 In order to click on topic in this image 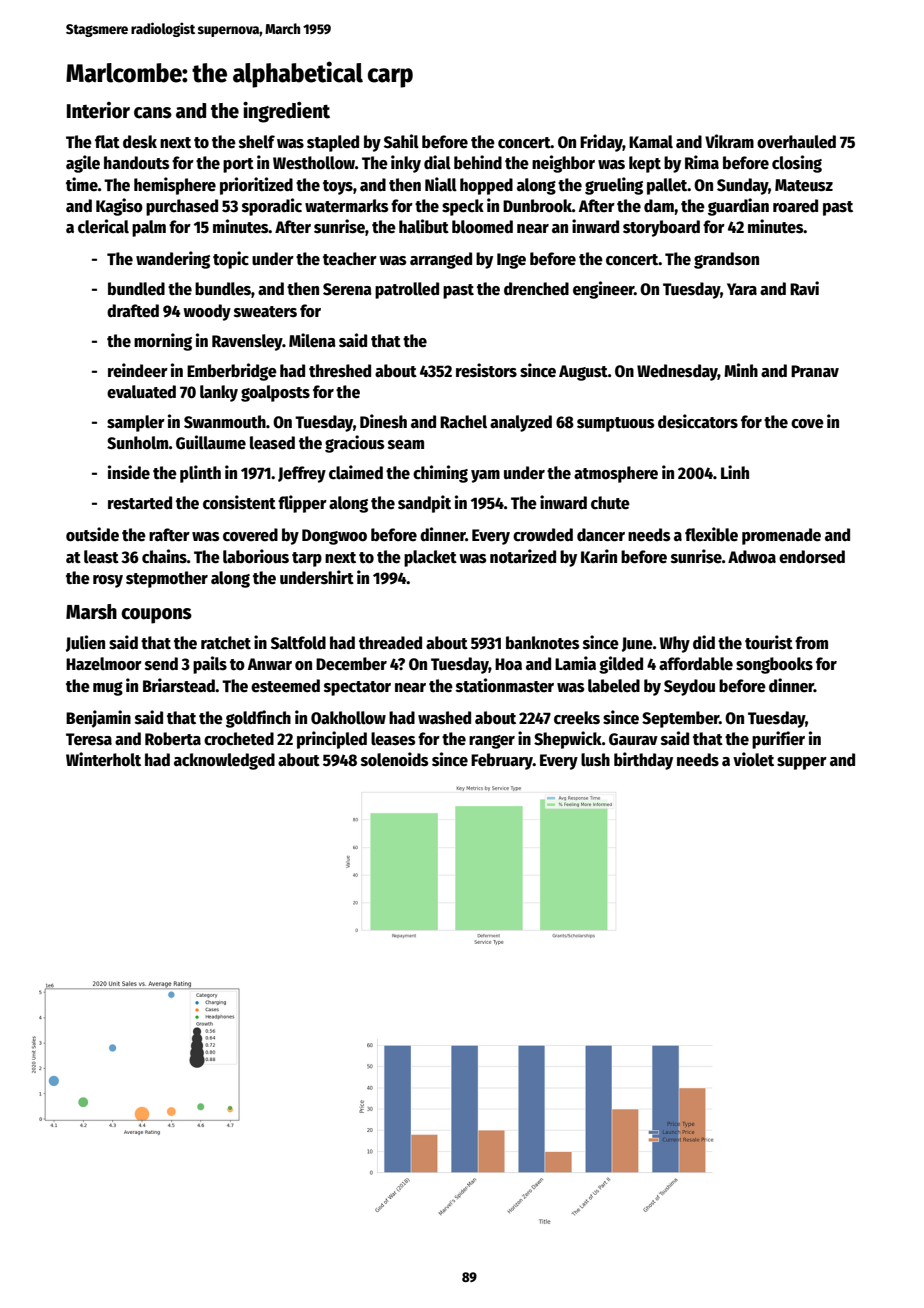, I will do `click(231, 260)`.
